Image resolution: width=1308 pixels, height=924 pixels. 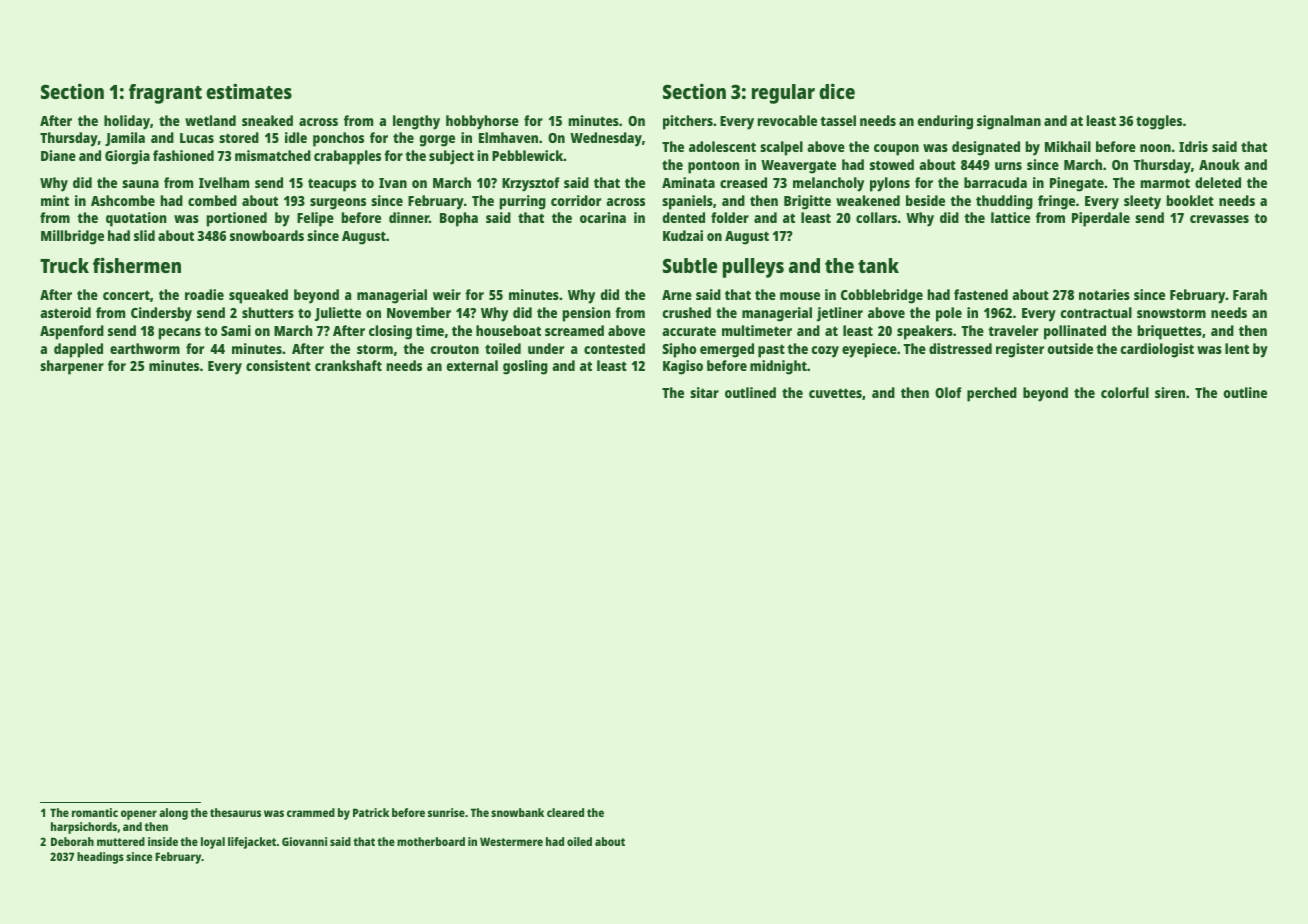 I want to click on lifejacket, so click(x=252, y=843).
